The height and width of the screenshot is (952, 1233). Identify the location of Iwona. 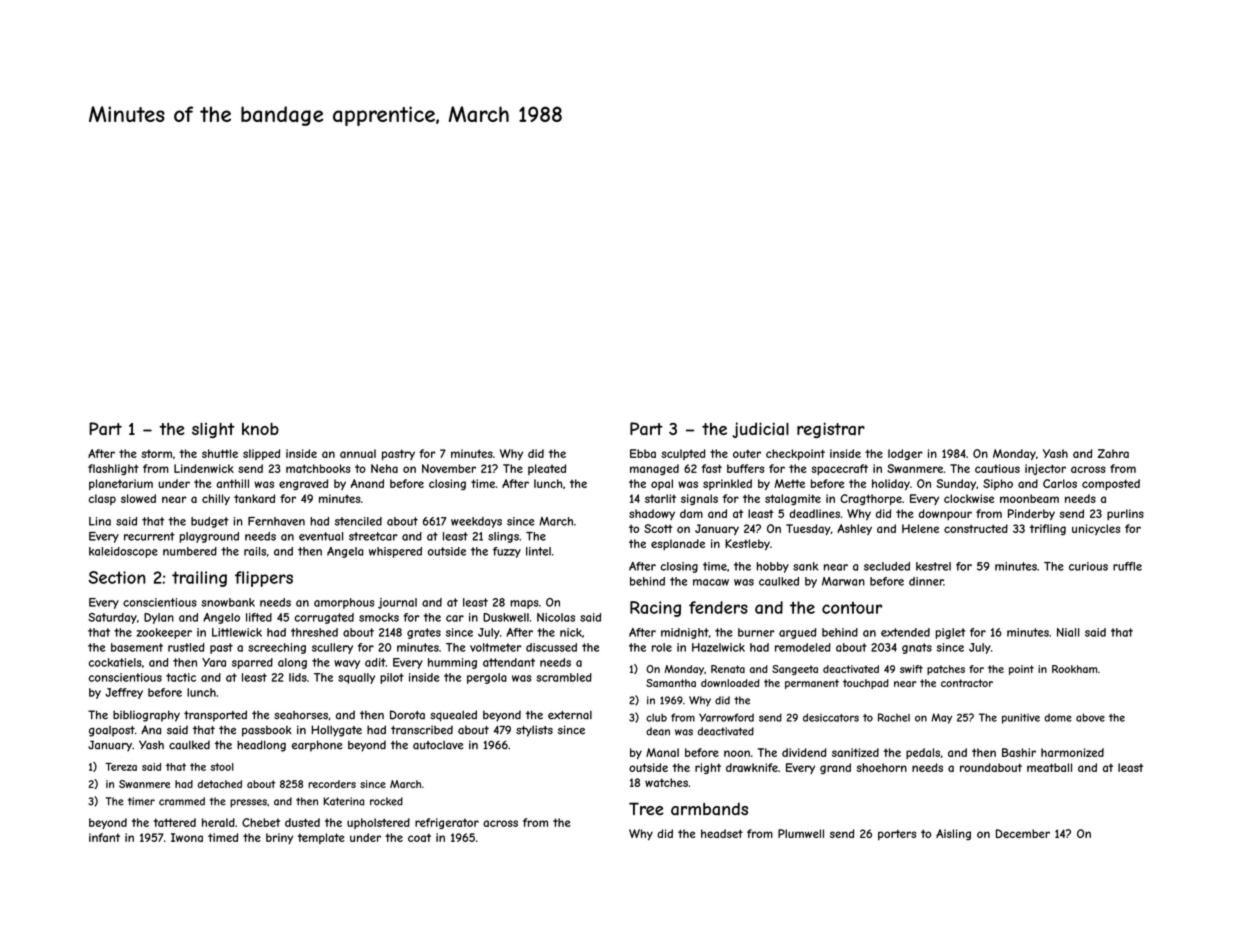
(187, 837).
